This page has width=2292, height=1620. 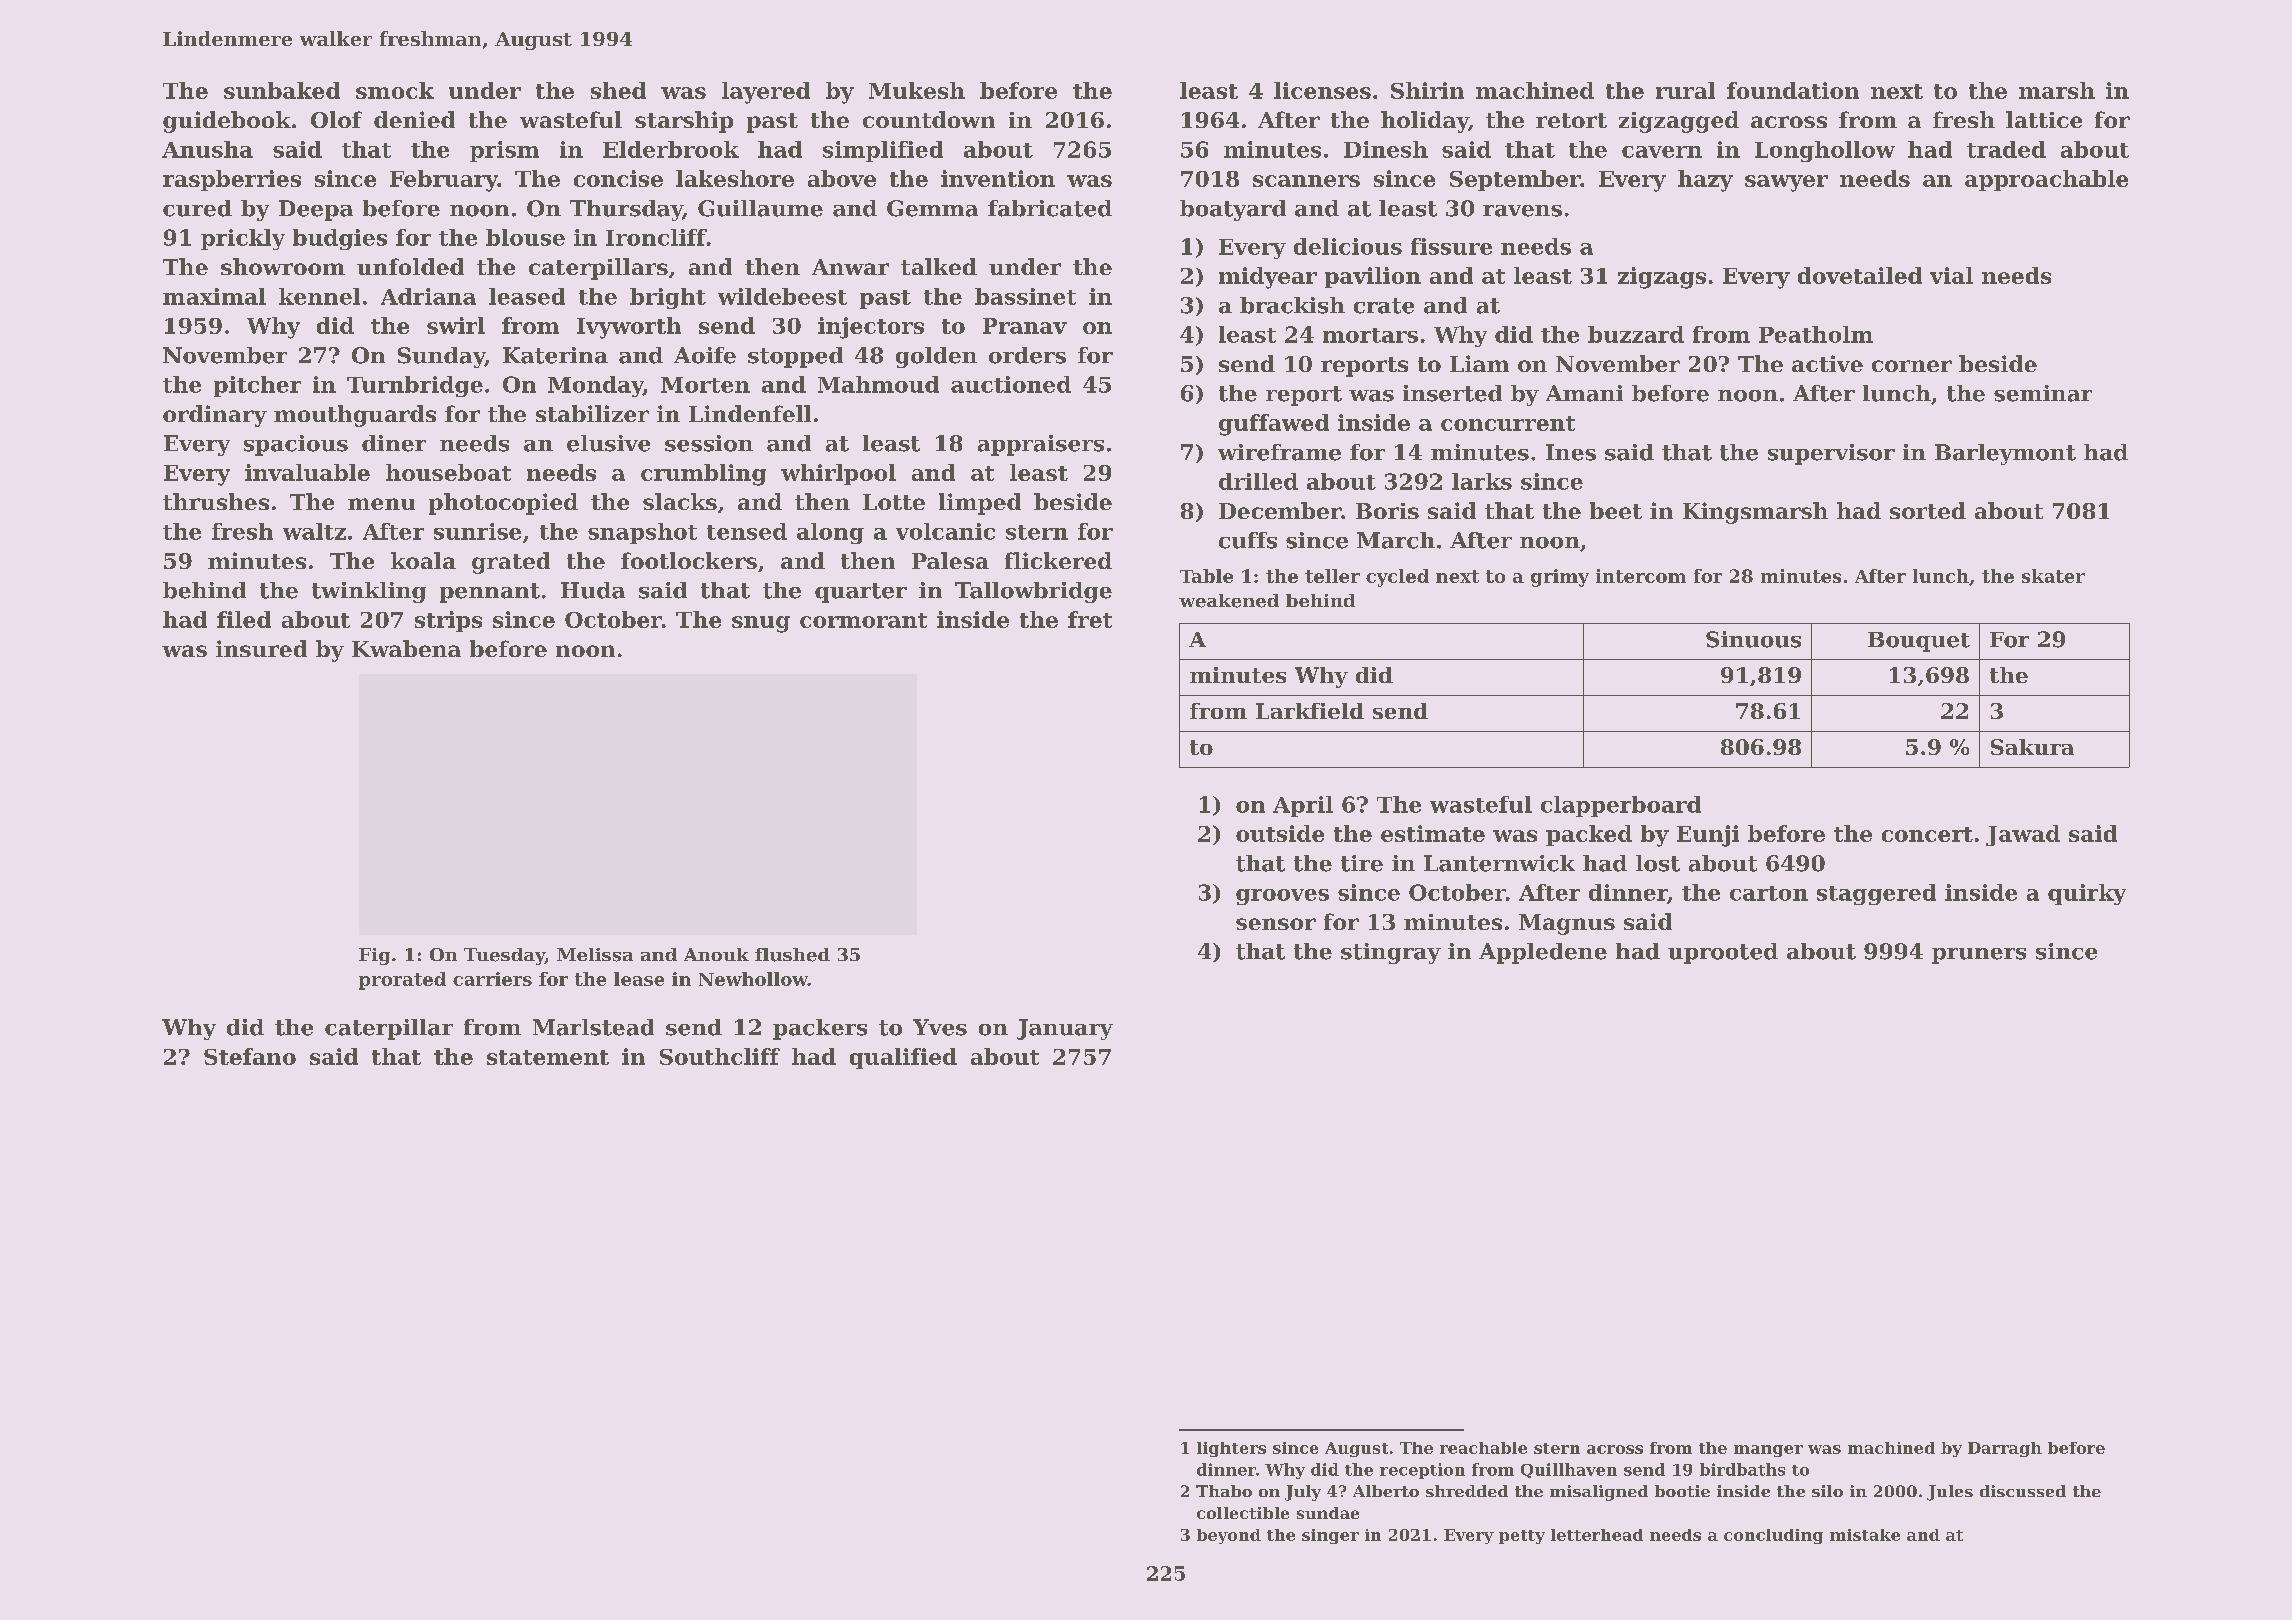 What do you see at coordinates (374, 956) in the page?
I see `Fig` at bounding box center [374, 956].
